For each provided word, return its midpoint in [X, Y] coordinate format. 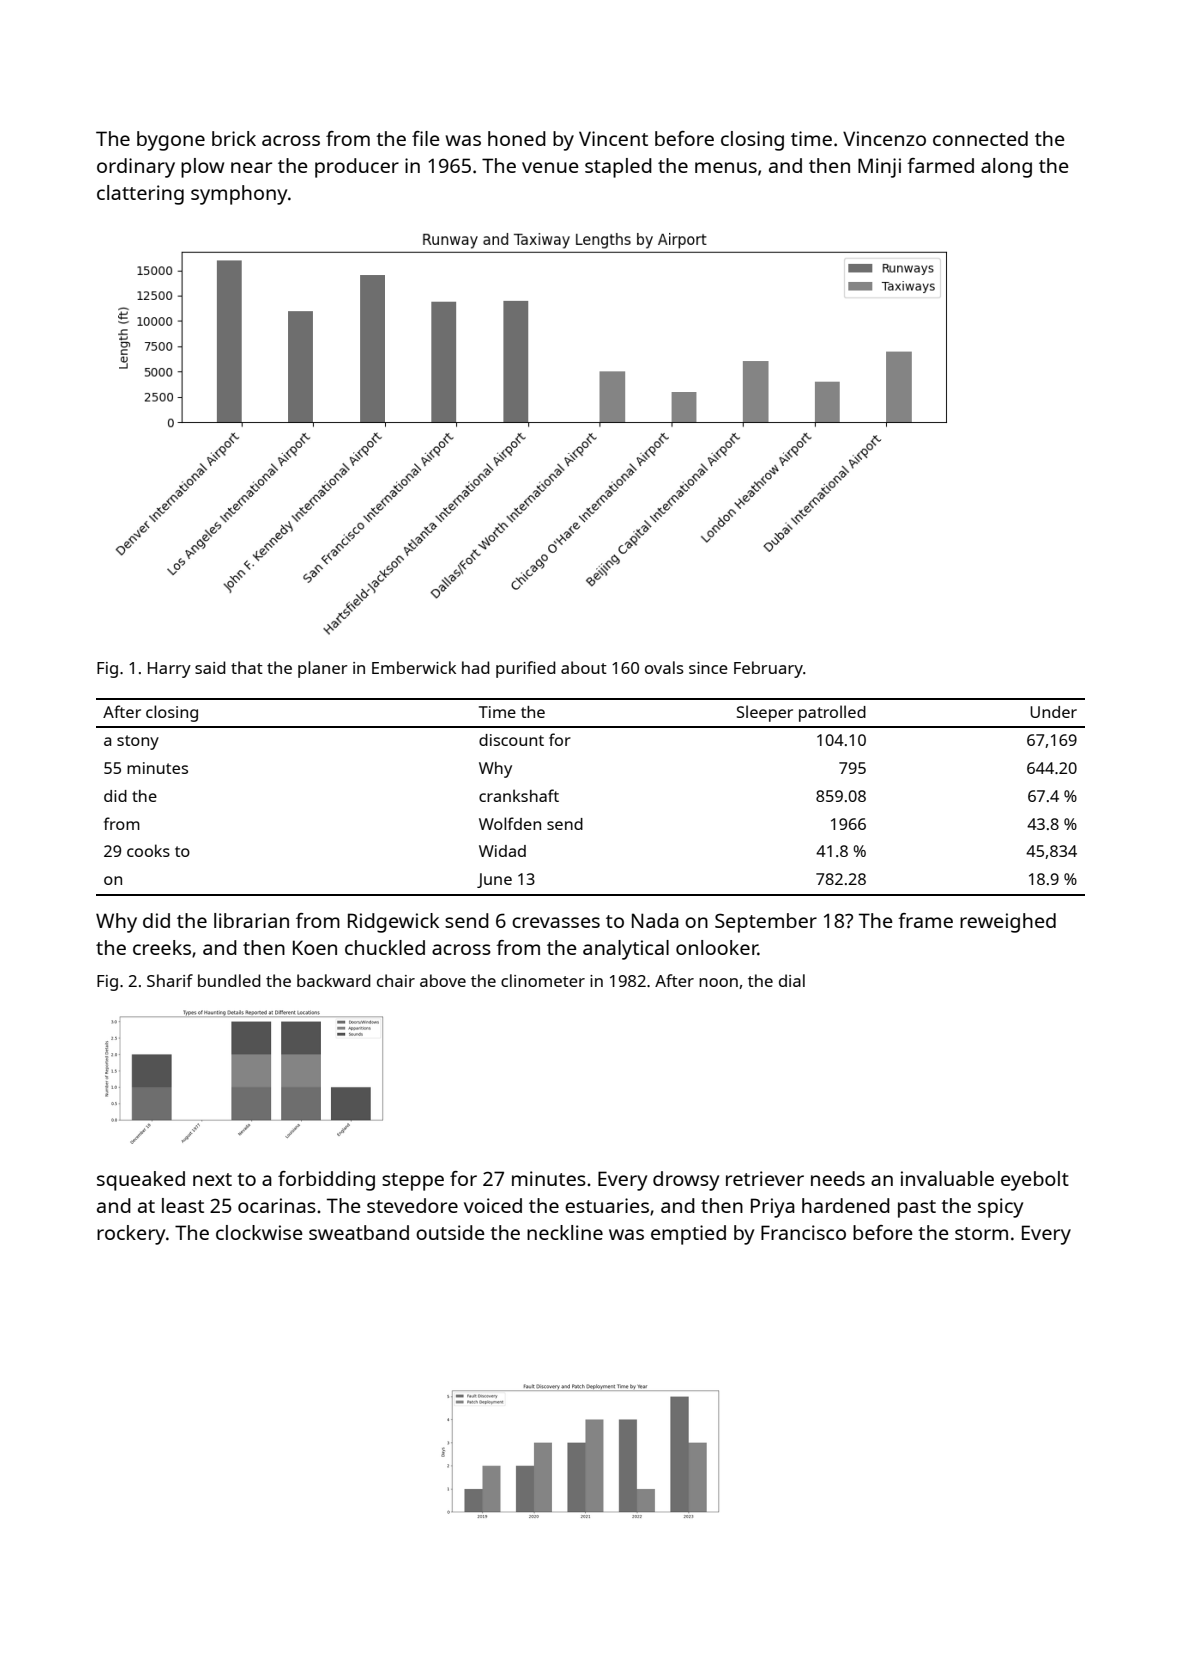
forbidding [326, 1181]
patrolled [832, 713]
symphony [239, 195]
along [1006, 168]
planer [323, 669]
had [476, 667]
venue [550, 167]
